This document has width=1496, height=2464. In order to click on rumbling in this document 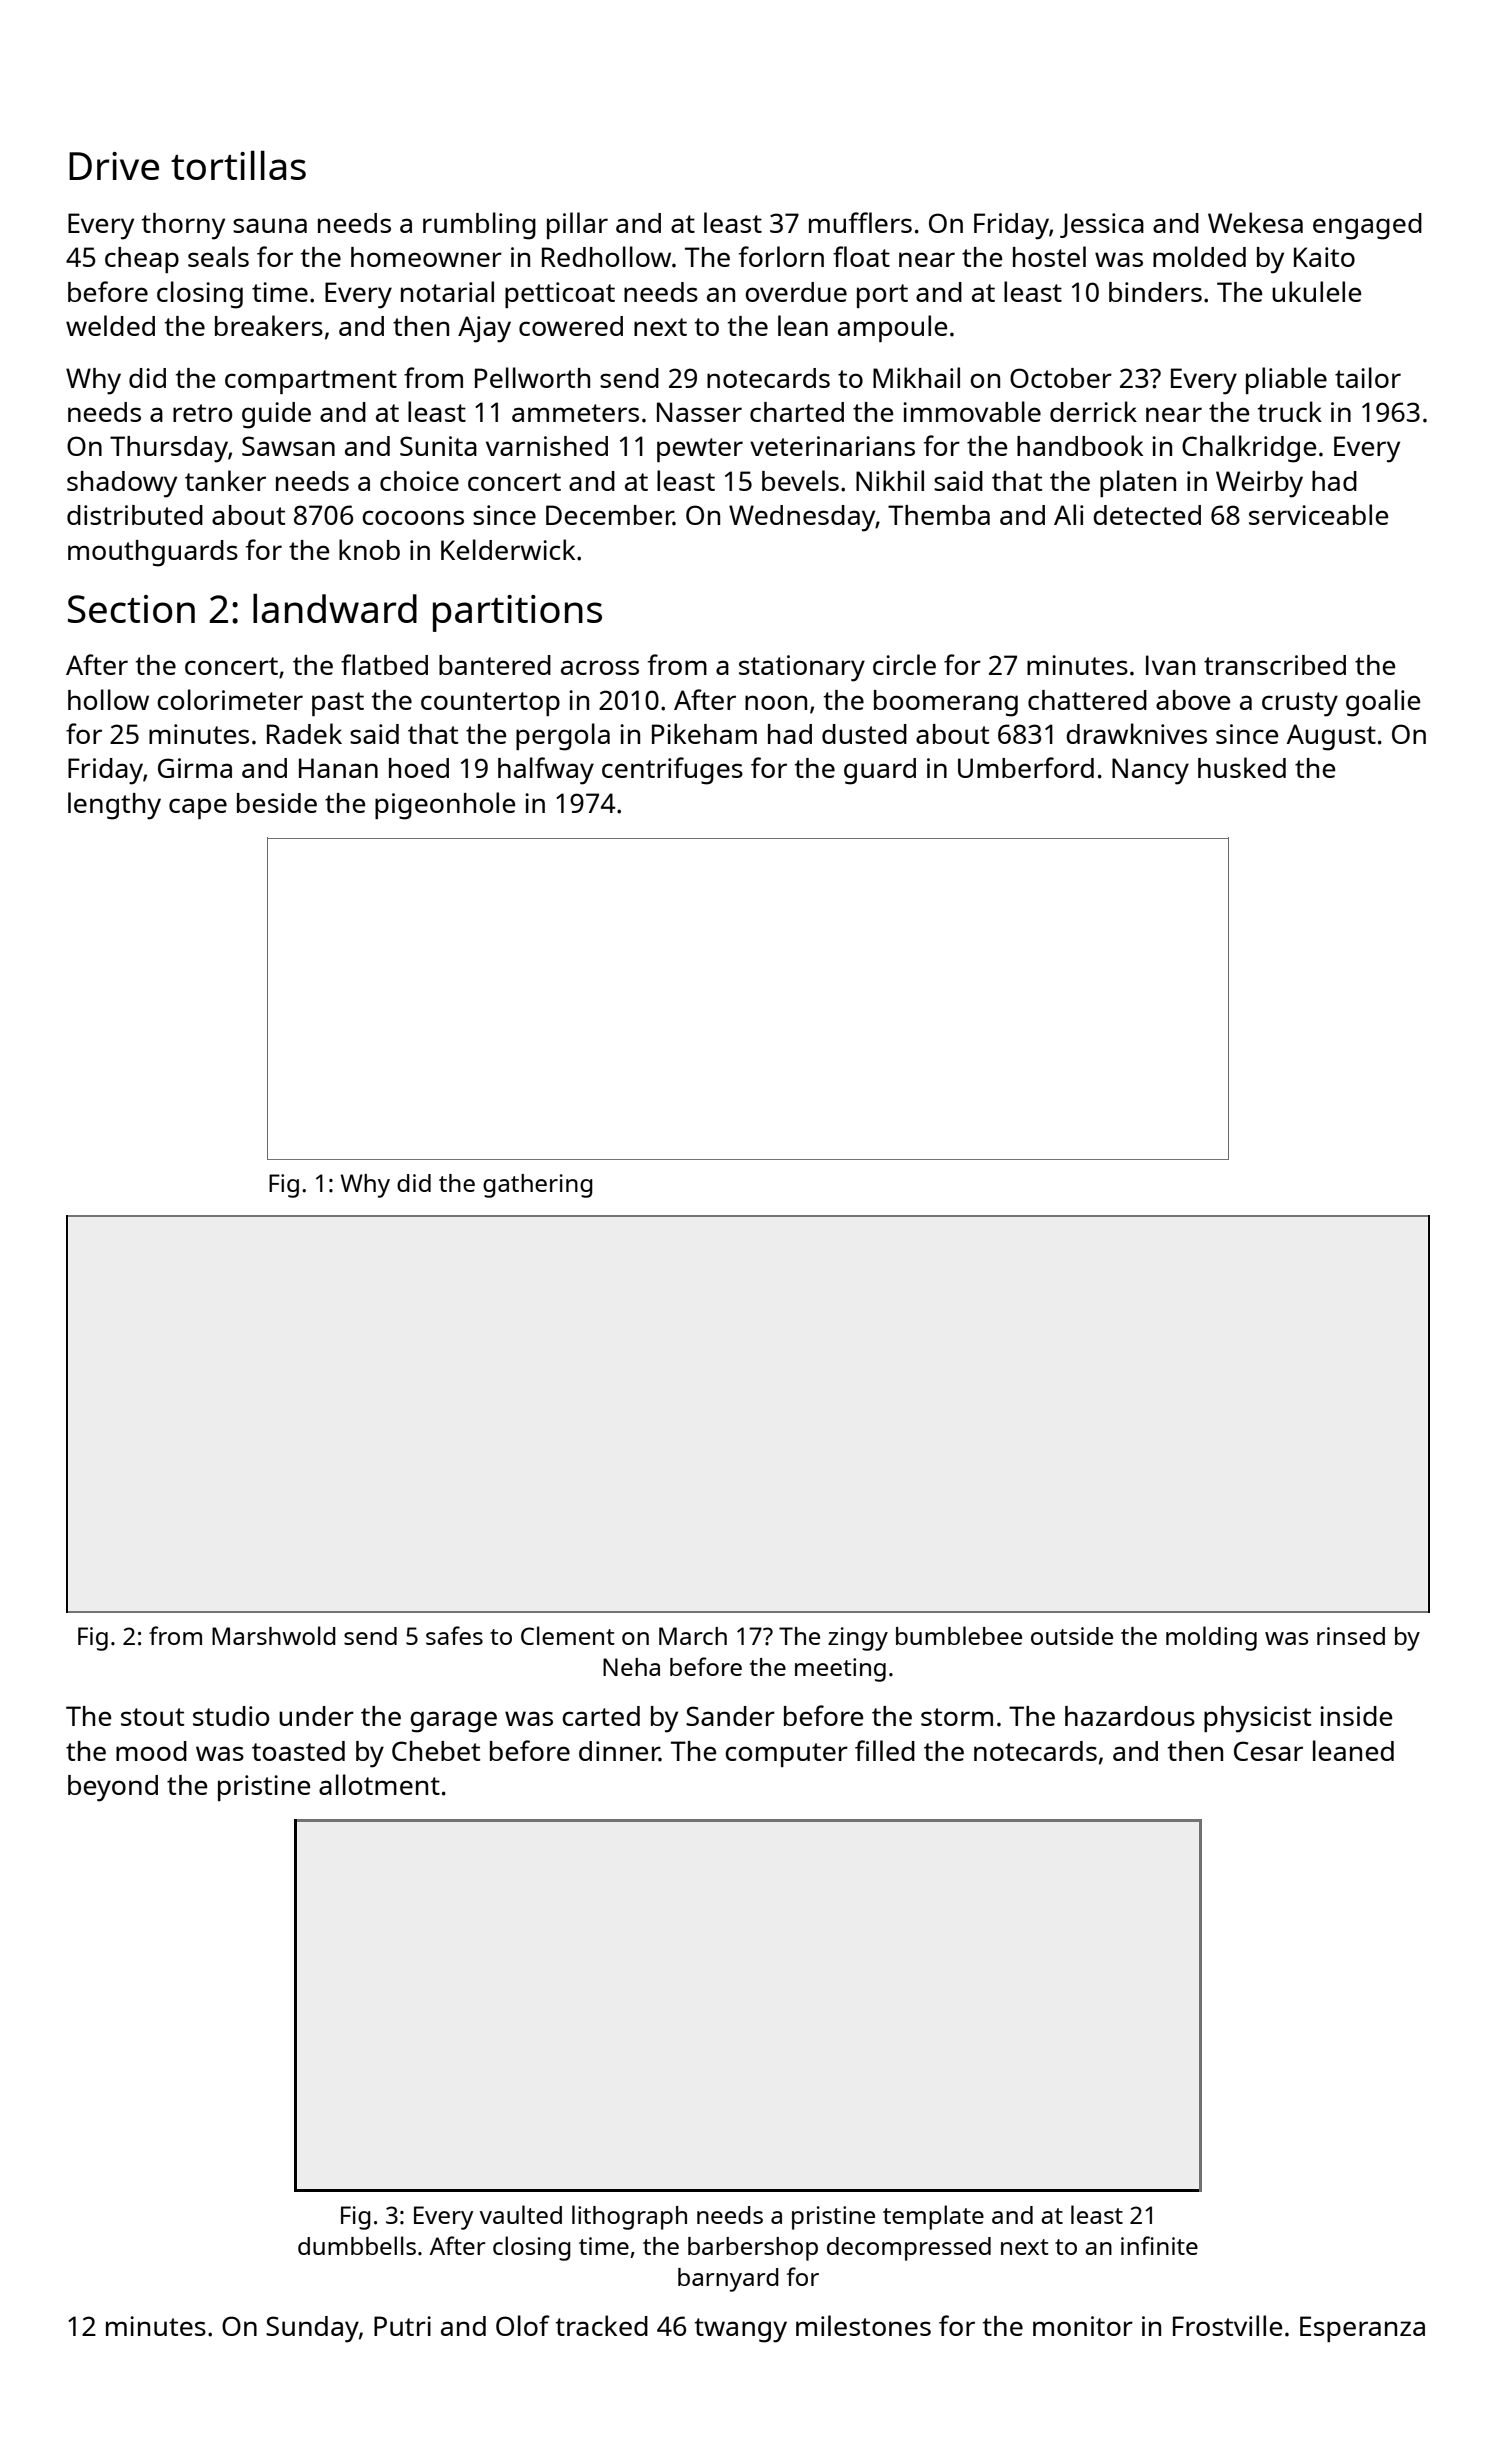, I will do `click(479, 226)`.
